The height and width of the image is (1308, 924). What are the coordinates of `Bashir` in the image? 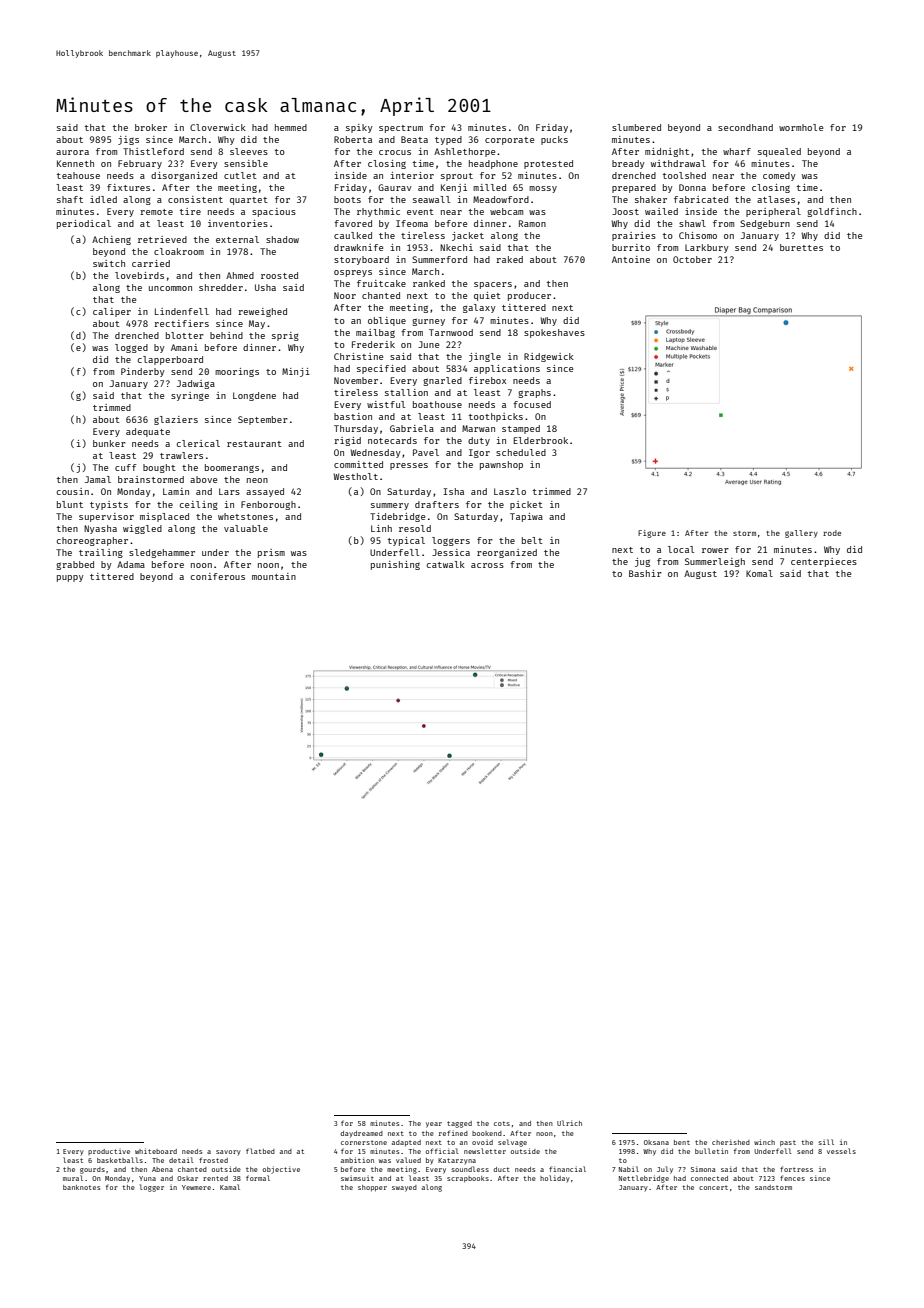 It's located at (645, 573).
